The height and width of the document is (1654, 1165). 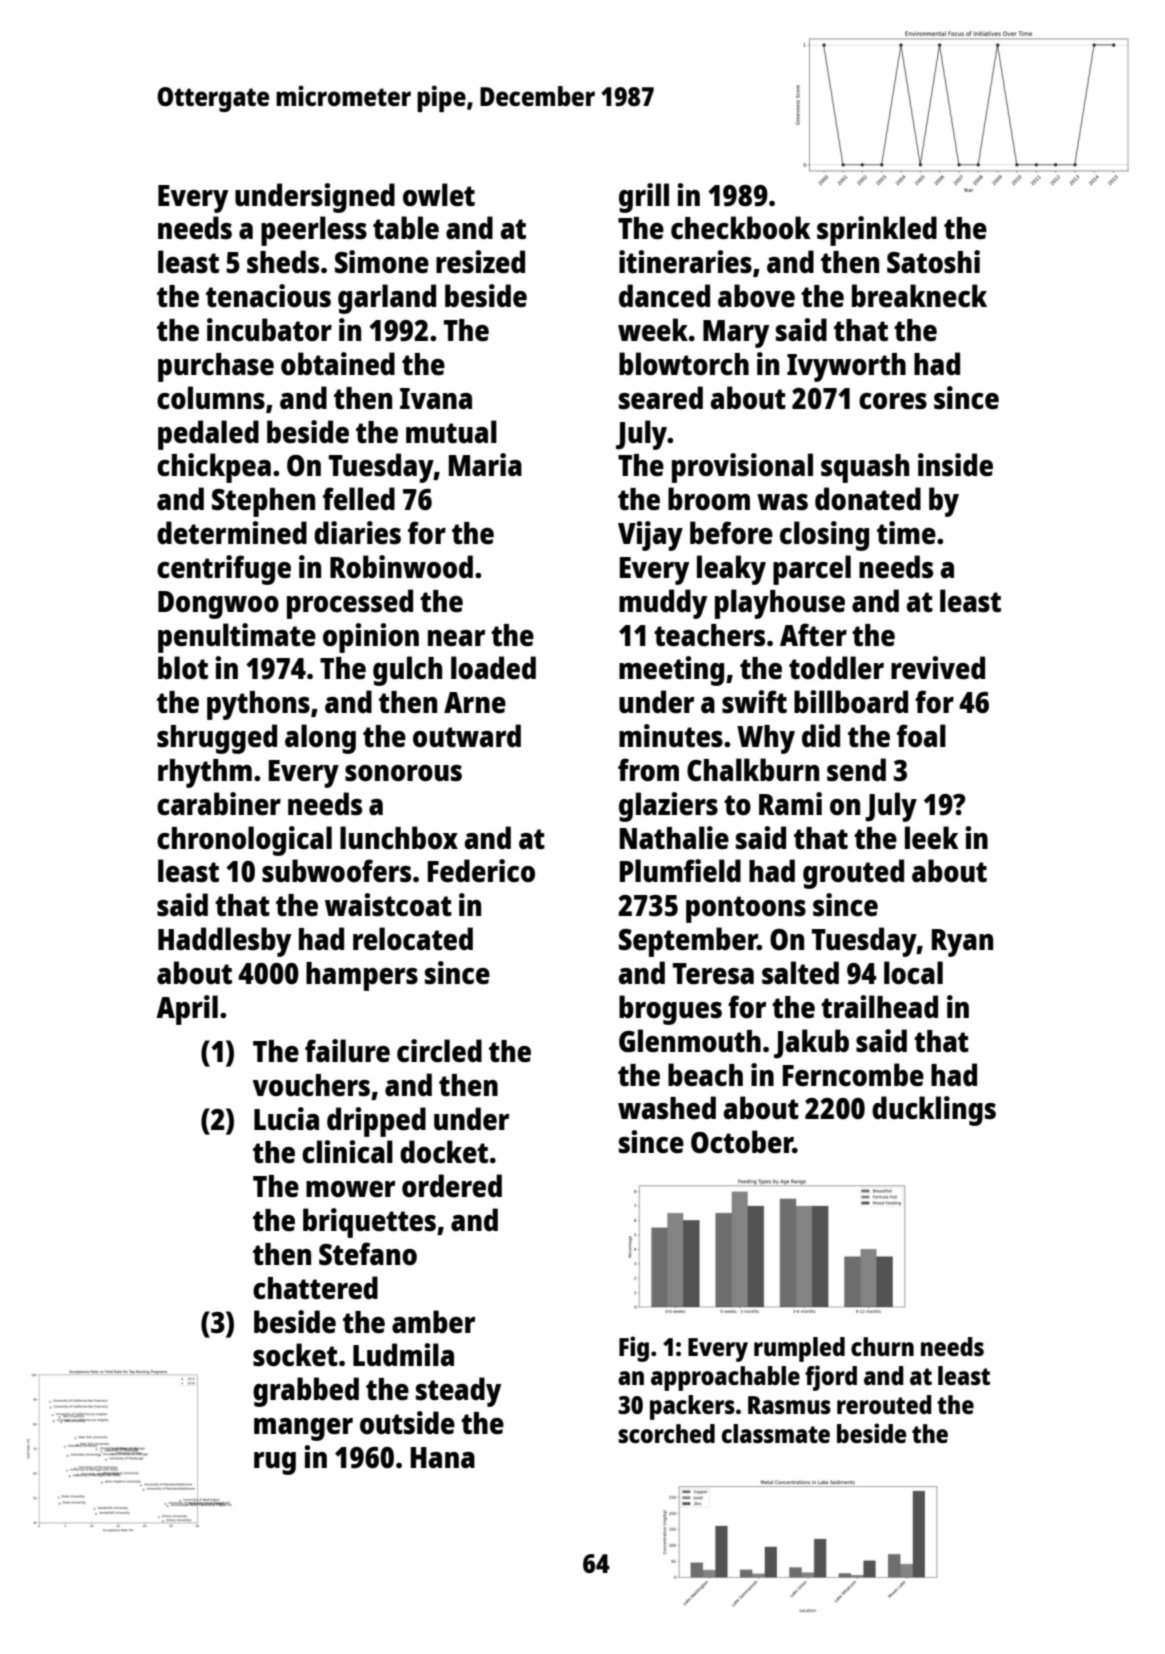 I want to click on rerouted, so click(x=884, y=1404).
